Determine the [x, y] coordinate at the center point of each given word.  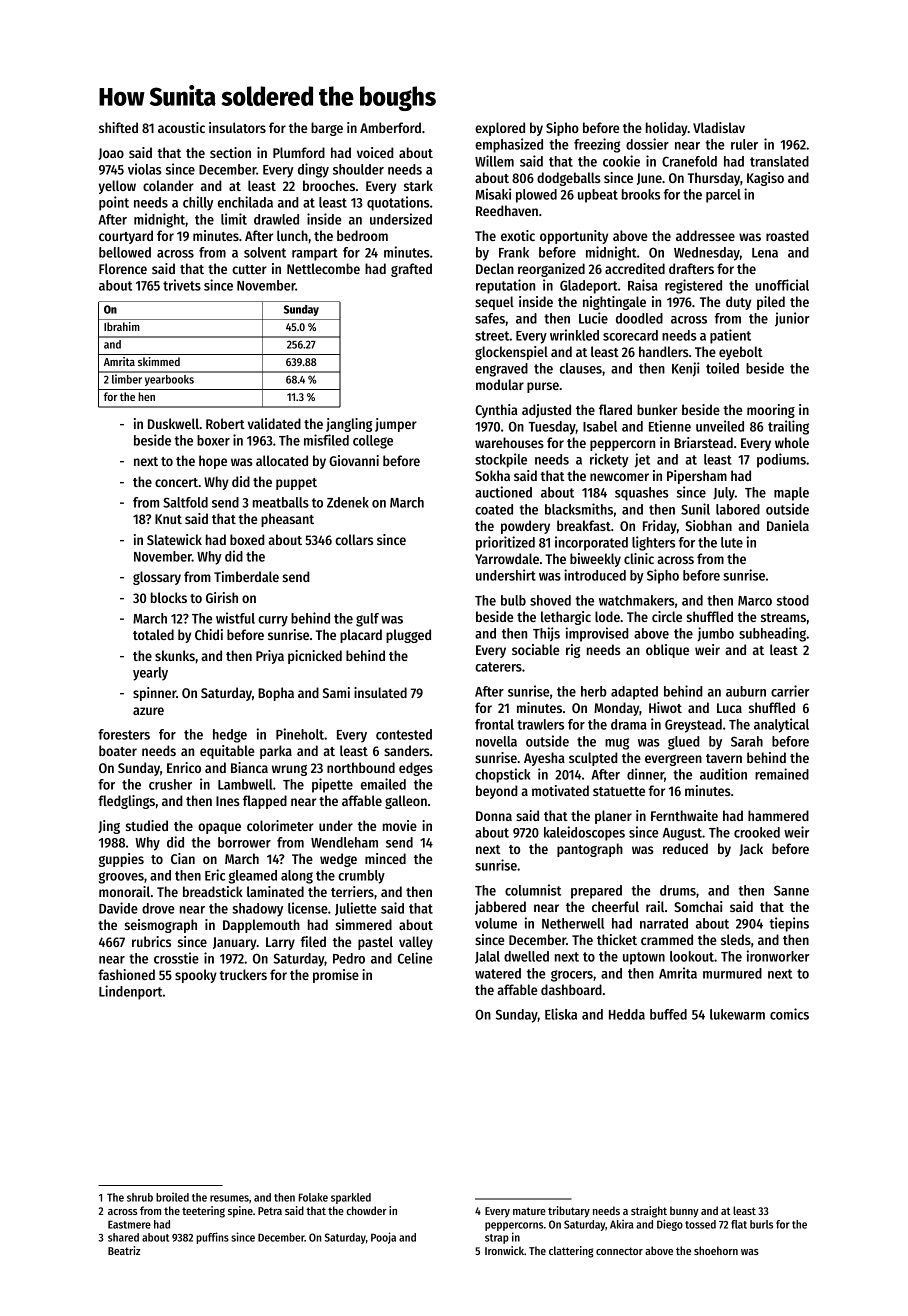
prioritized [505, 543]
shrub [140, 1197]
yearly [150, 674]
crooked [757, 832]
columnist [533, 890]
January [235, 943]
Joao [111, 154]
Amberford [390, 127]
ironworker [778, 956]
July [724, 494]
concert [176, 482]
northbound [361, 767]
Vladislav [719, 127]
